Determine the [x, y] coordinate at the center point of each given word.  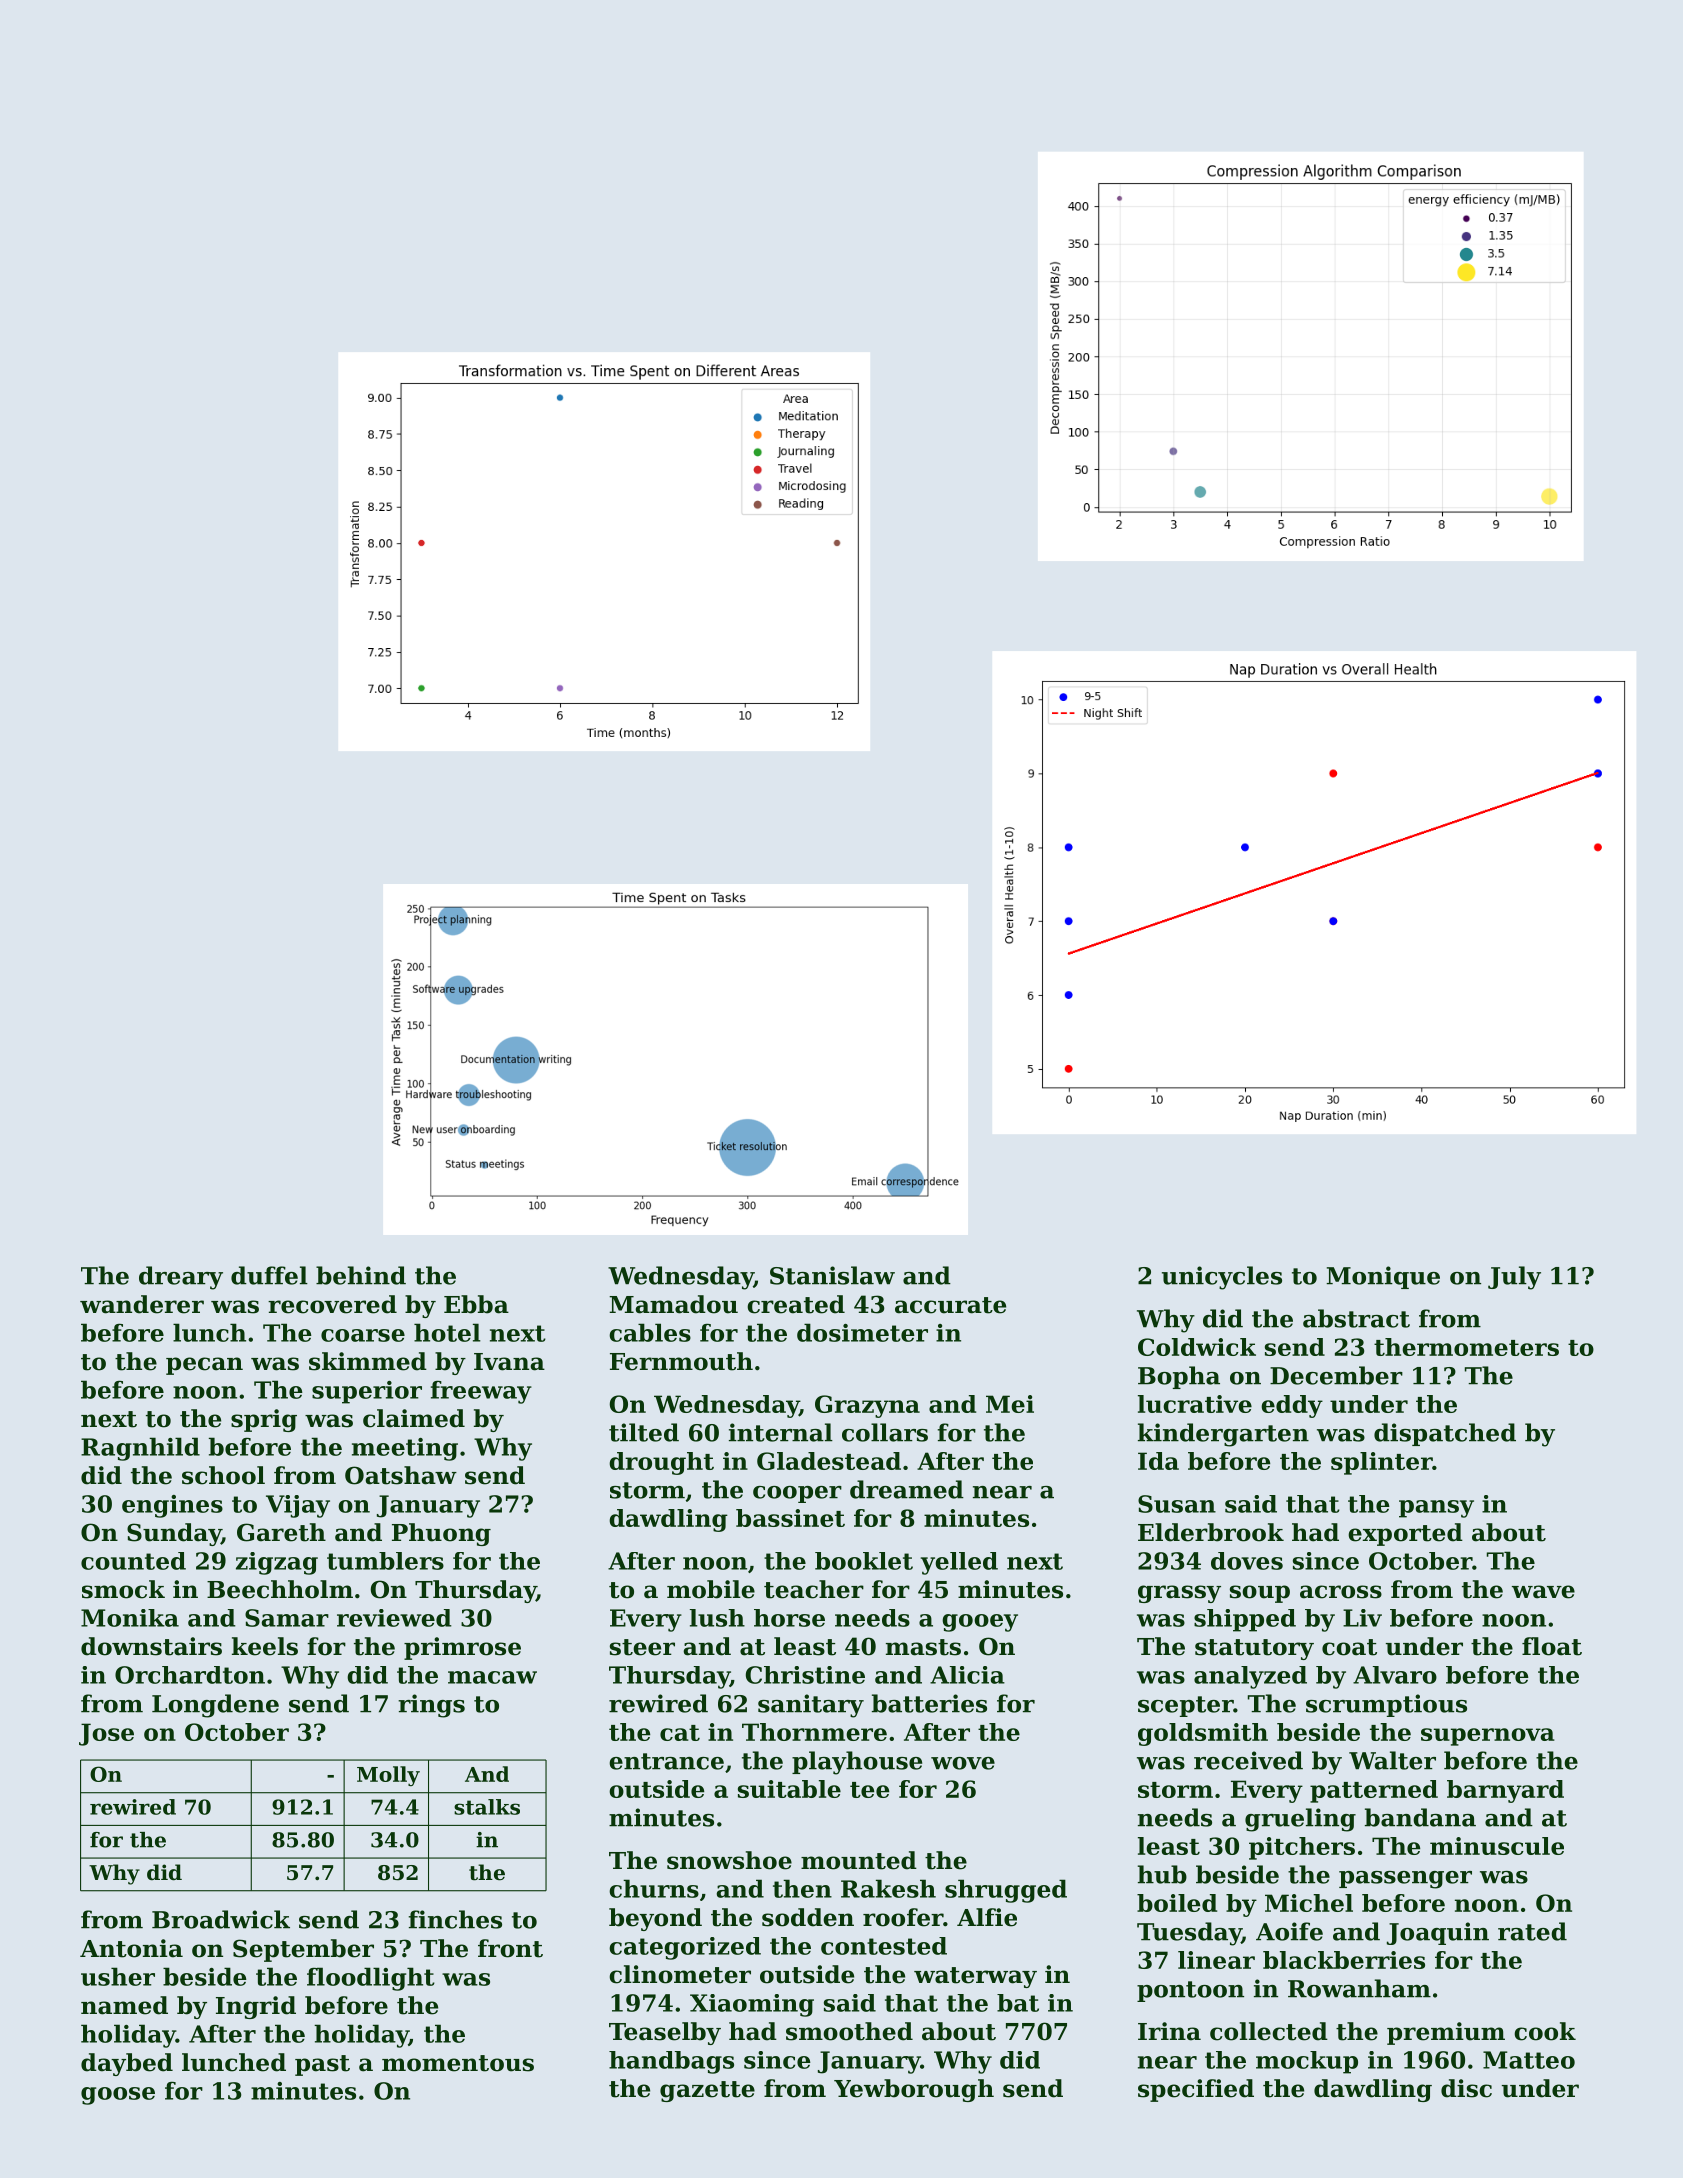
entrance [666, 1761]
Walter [1392, 1760]
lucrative [1195, 1404]
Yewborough [914, 2090]
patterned [1374, 1791]
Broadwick [221, 1919]
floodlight [371, 1979]
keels [265, 1646]
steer [642, 1647]
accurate [950, 1305]
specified [1196, 2090]
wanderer [142, 1304]
